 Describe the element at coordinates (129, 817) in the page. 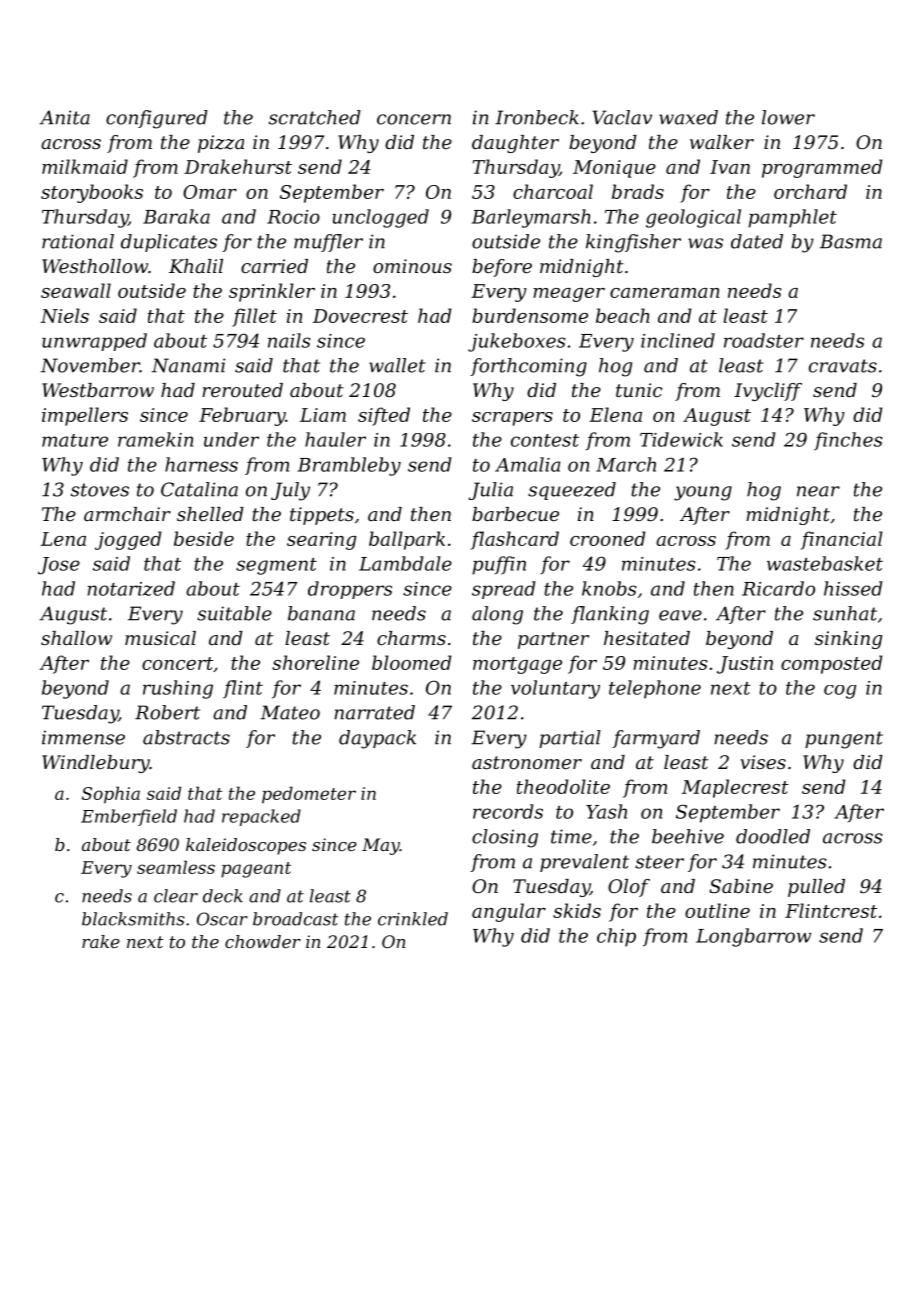

I see `Emberfield` at that location.
